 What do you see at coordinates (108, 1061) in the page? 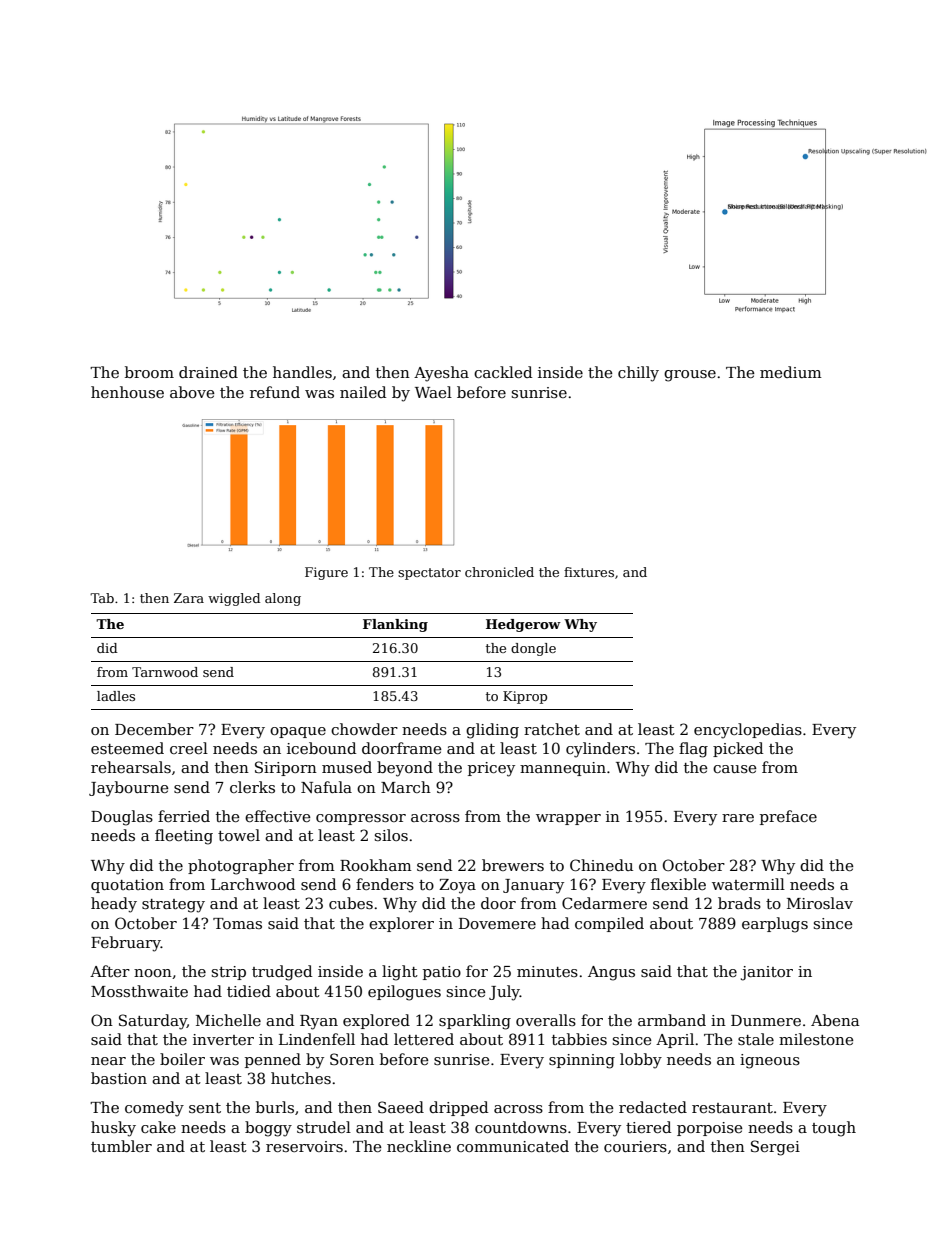
I see `near` at bounding box center [108, 1061].
